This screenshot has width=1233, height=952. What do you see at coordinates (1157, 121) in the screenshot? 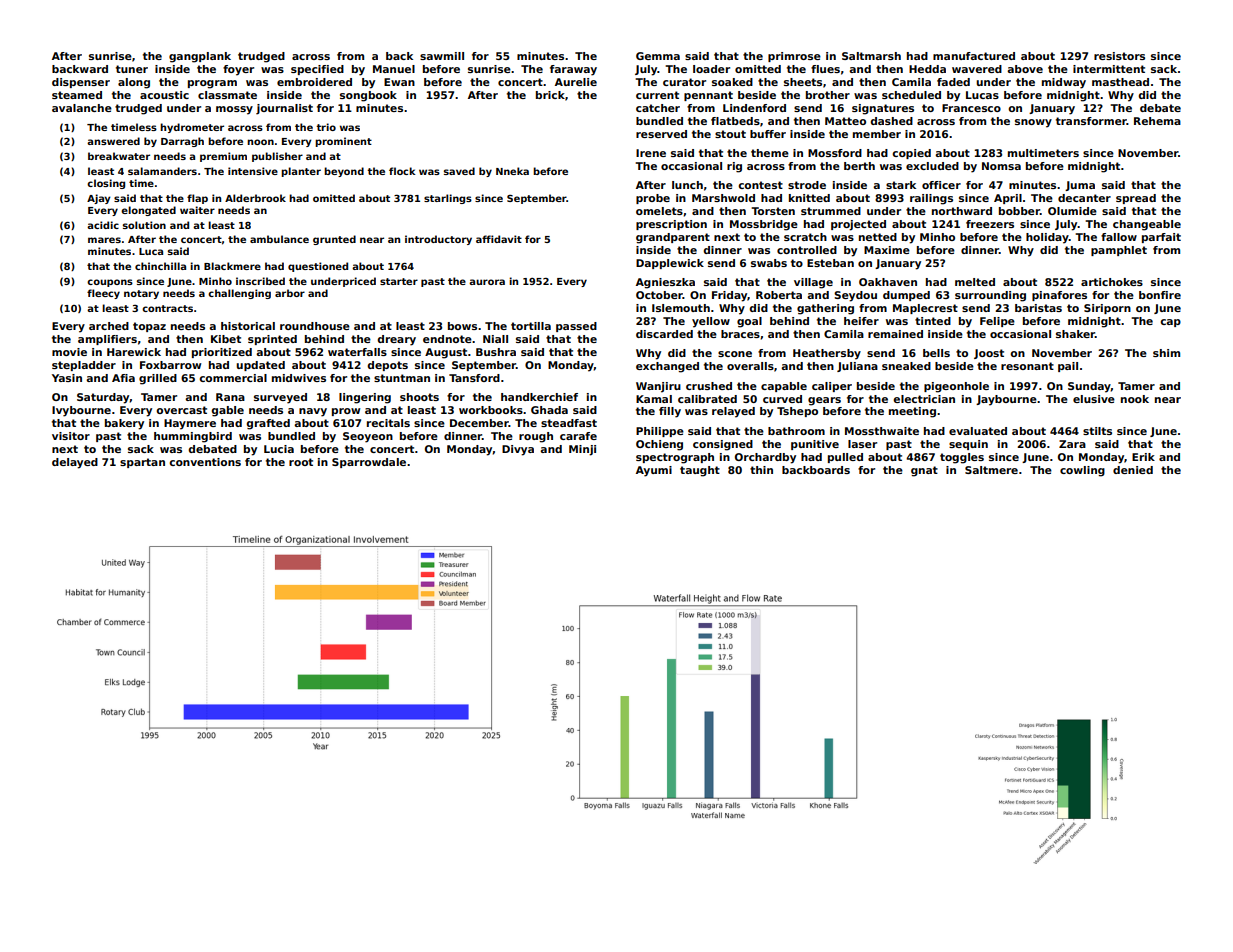
I see `Rehema` at bounding box center [1157, 121].
